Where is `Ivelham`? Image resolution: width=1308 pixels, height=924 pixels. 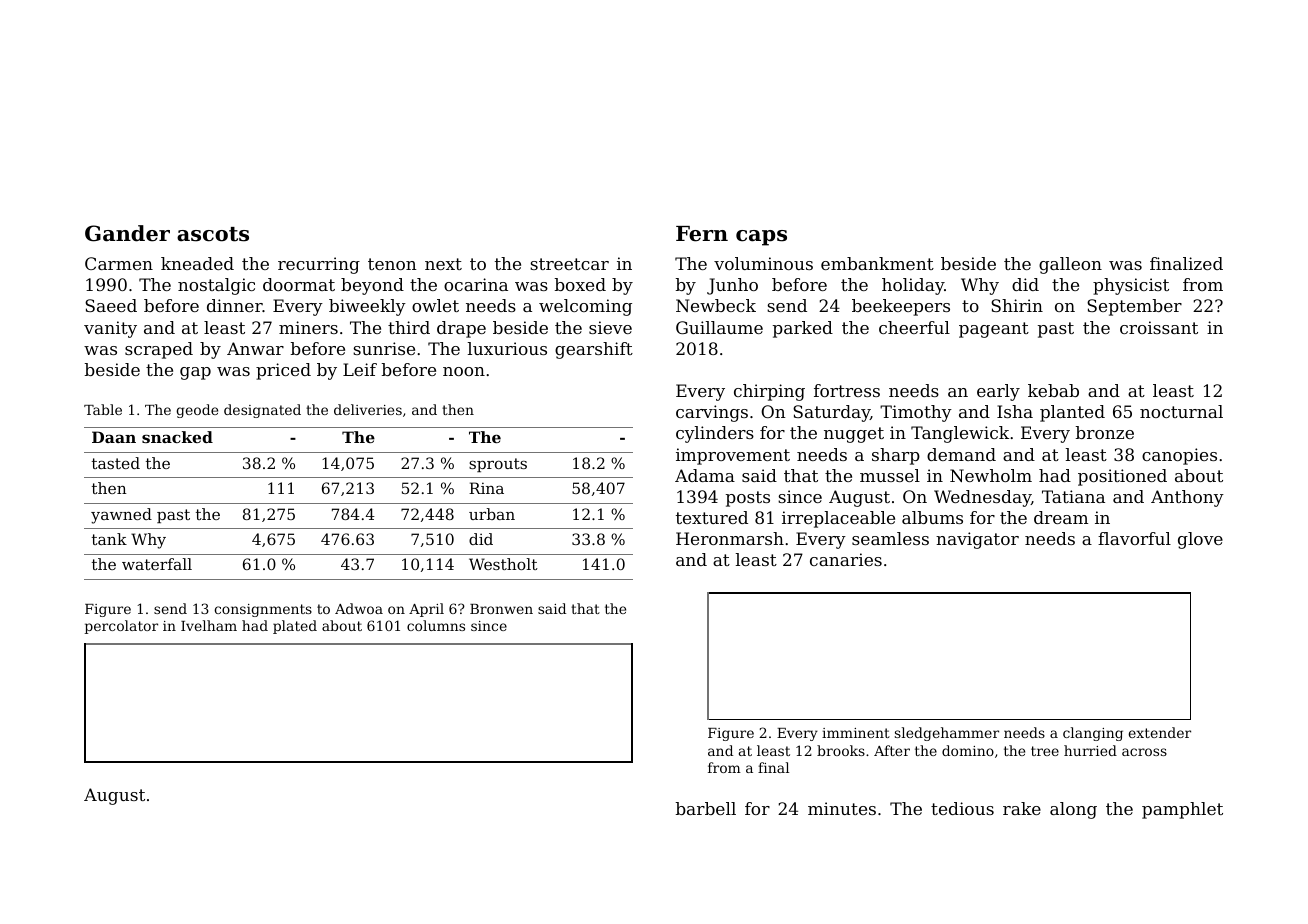 Ivelham is located at coordinates (209, 625).
